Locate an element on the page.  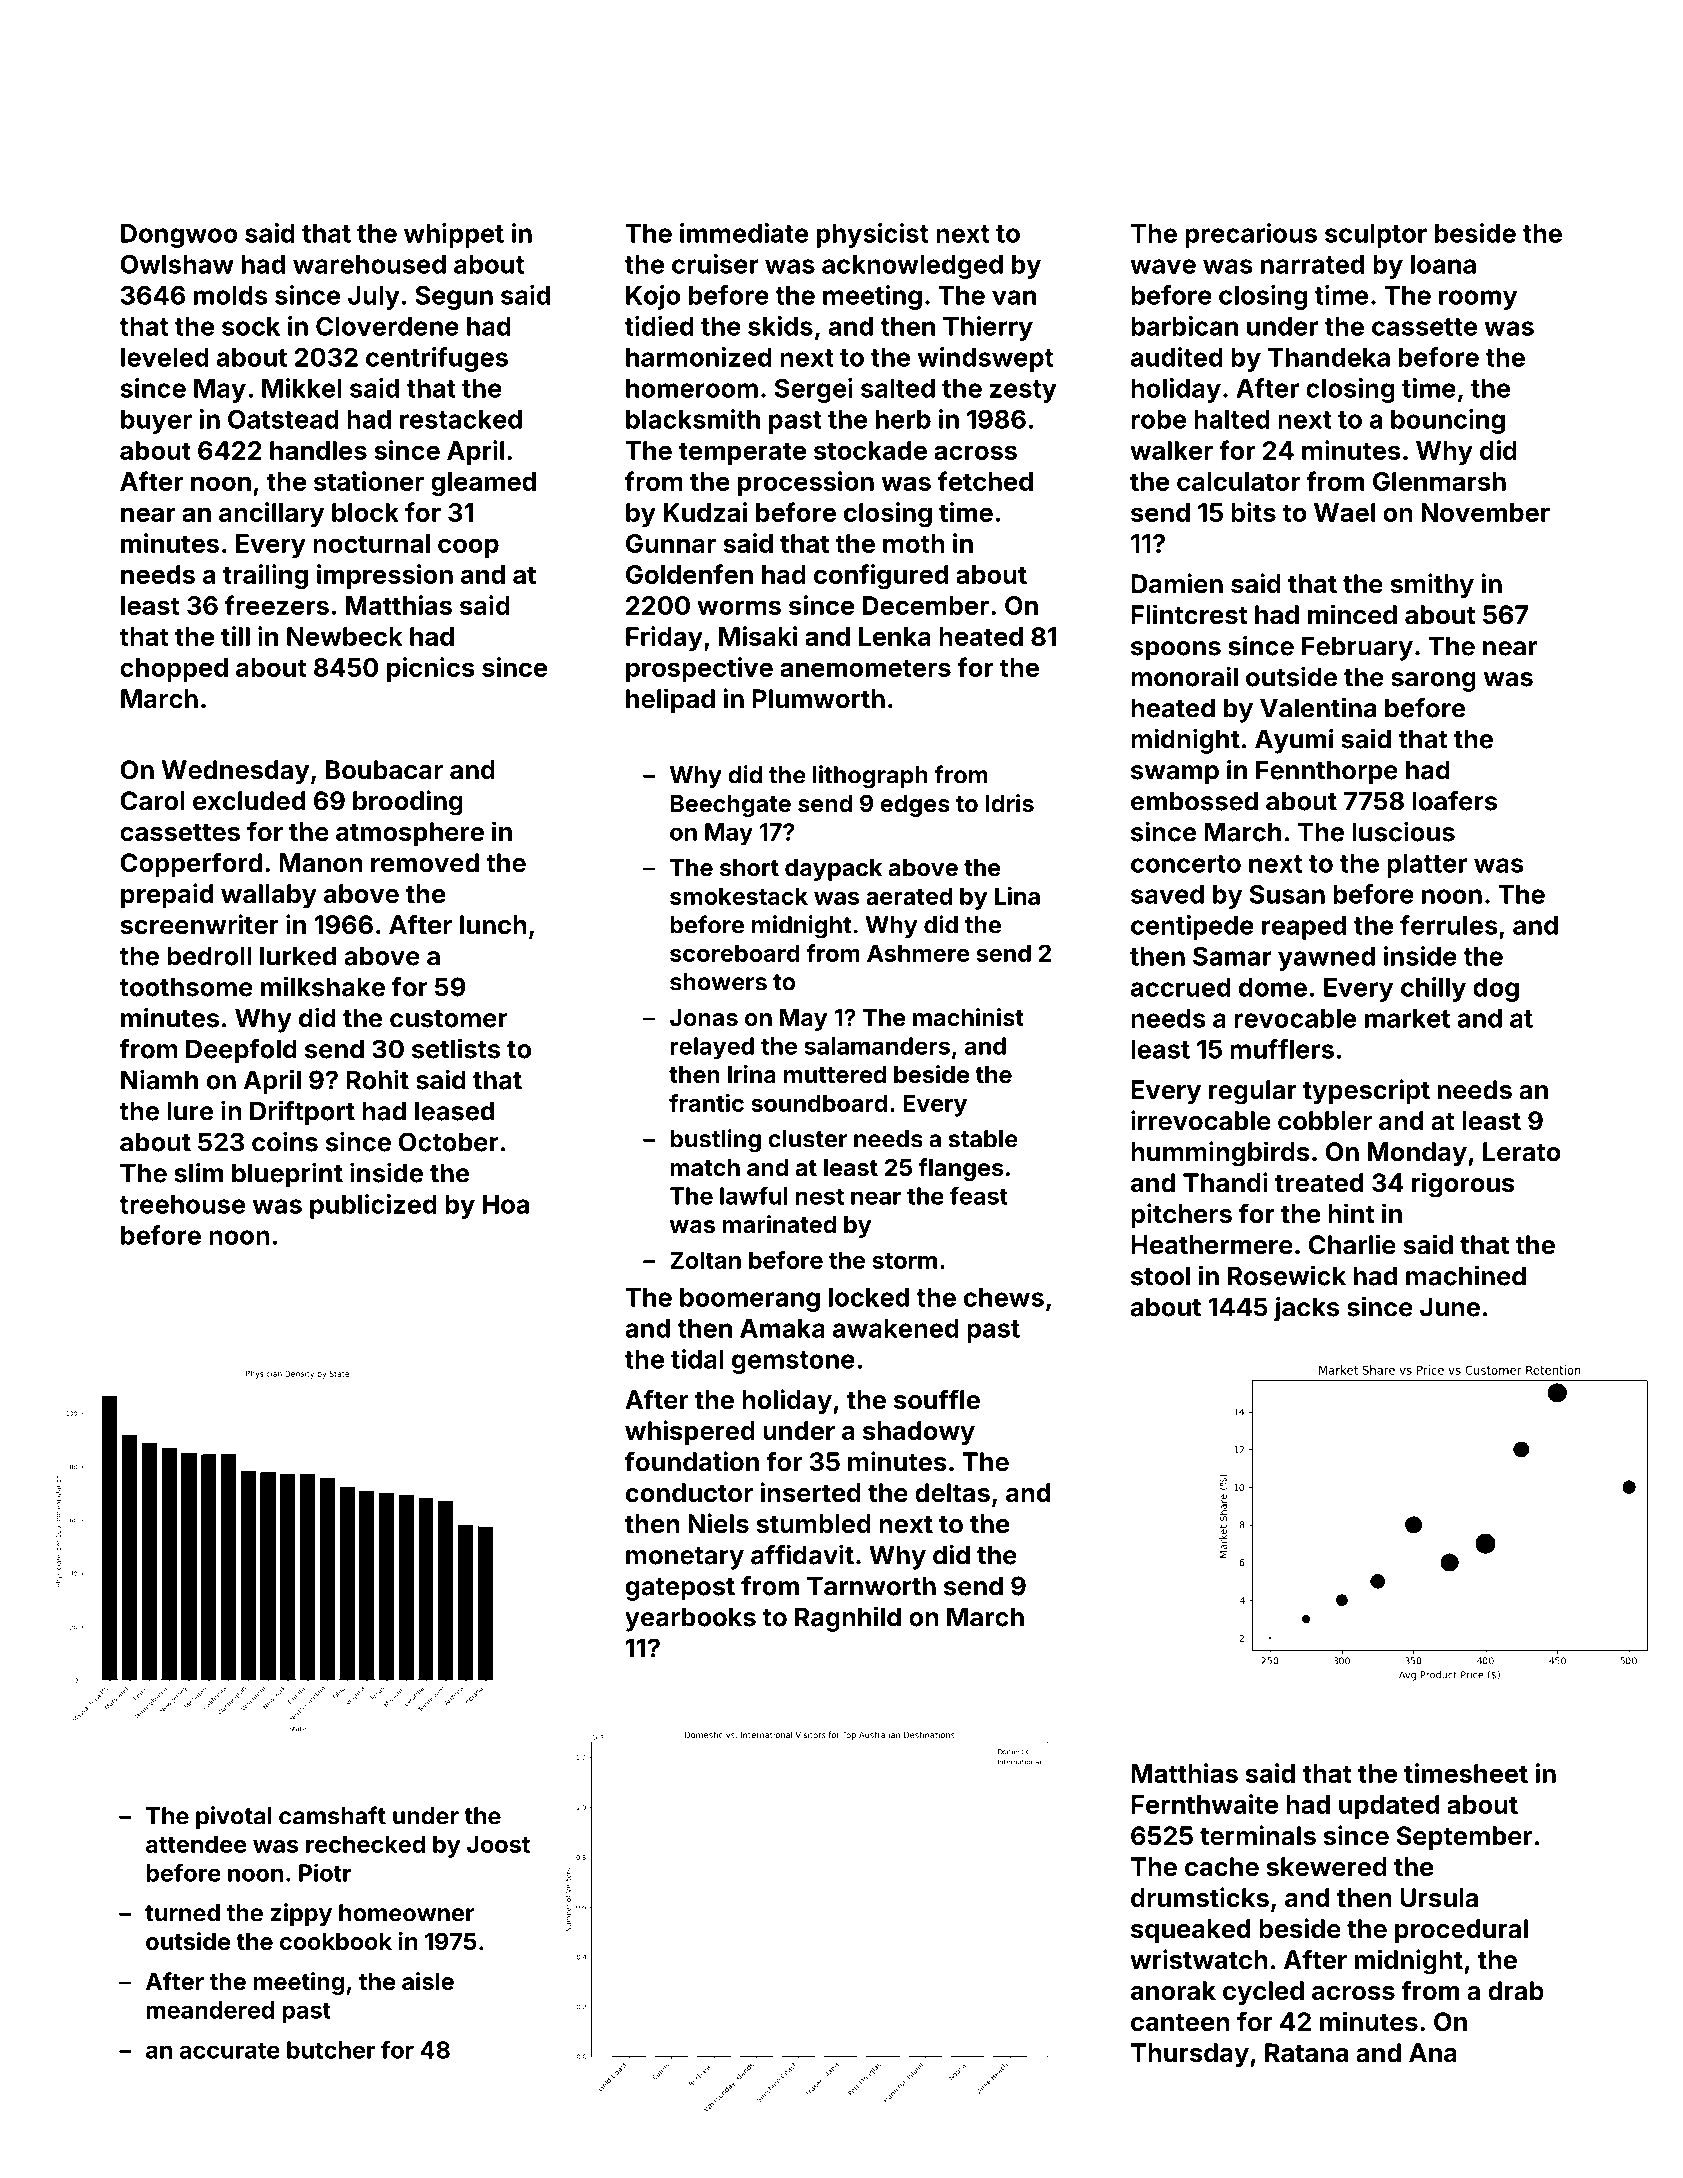
pitchers is located at coordinates (1181, 1215).
